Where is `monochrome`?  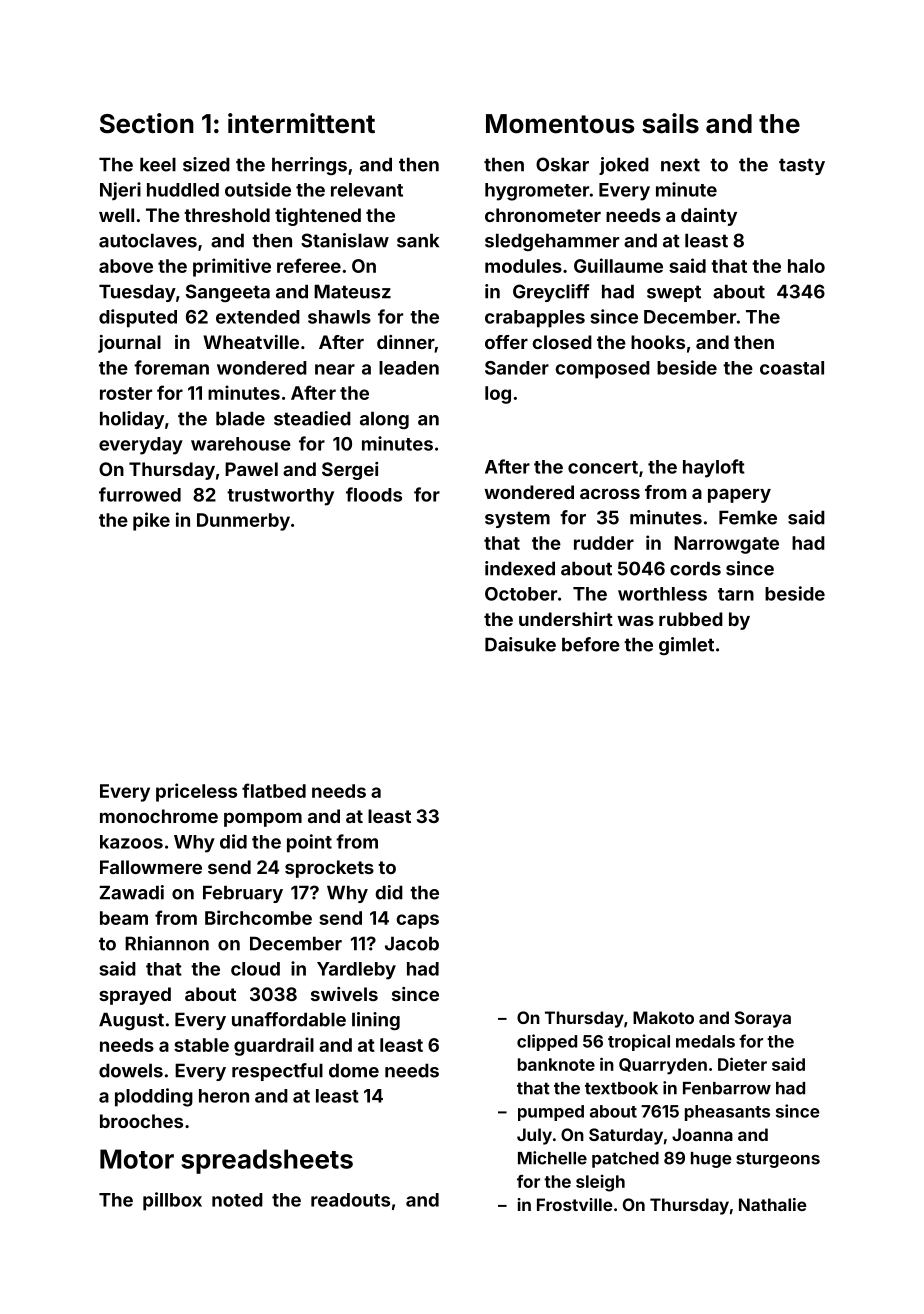
monochrome is located at coordinates (159, 816).
